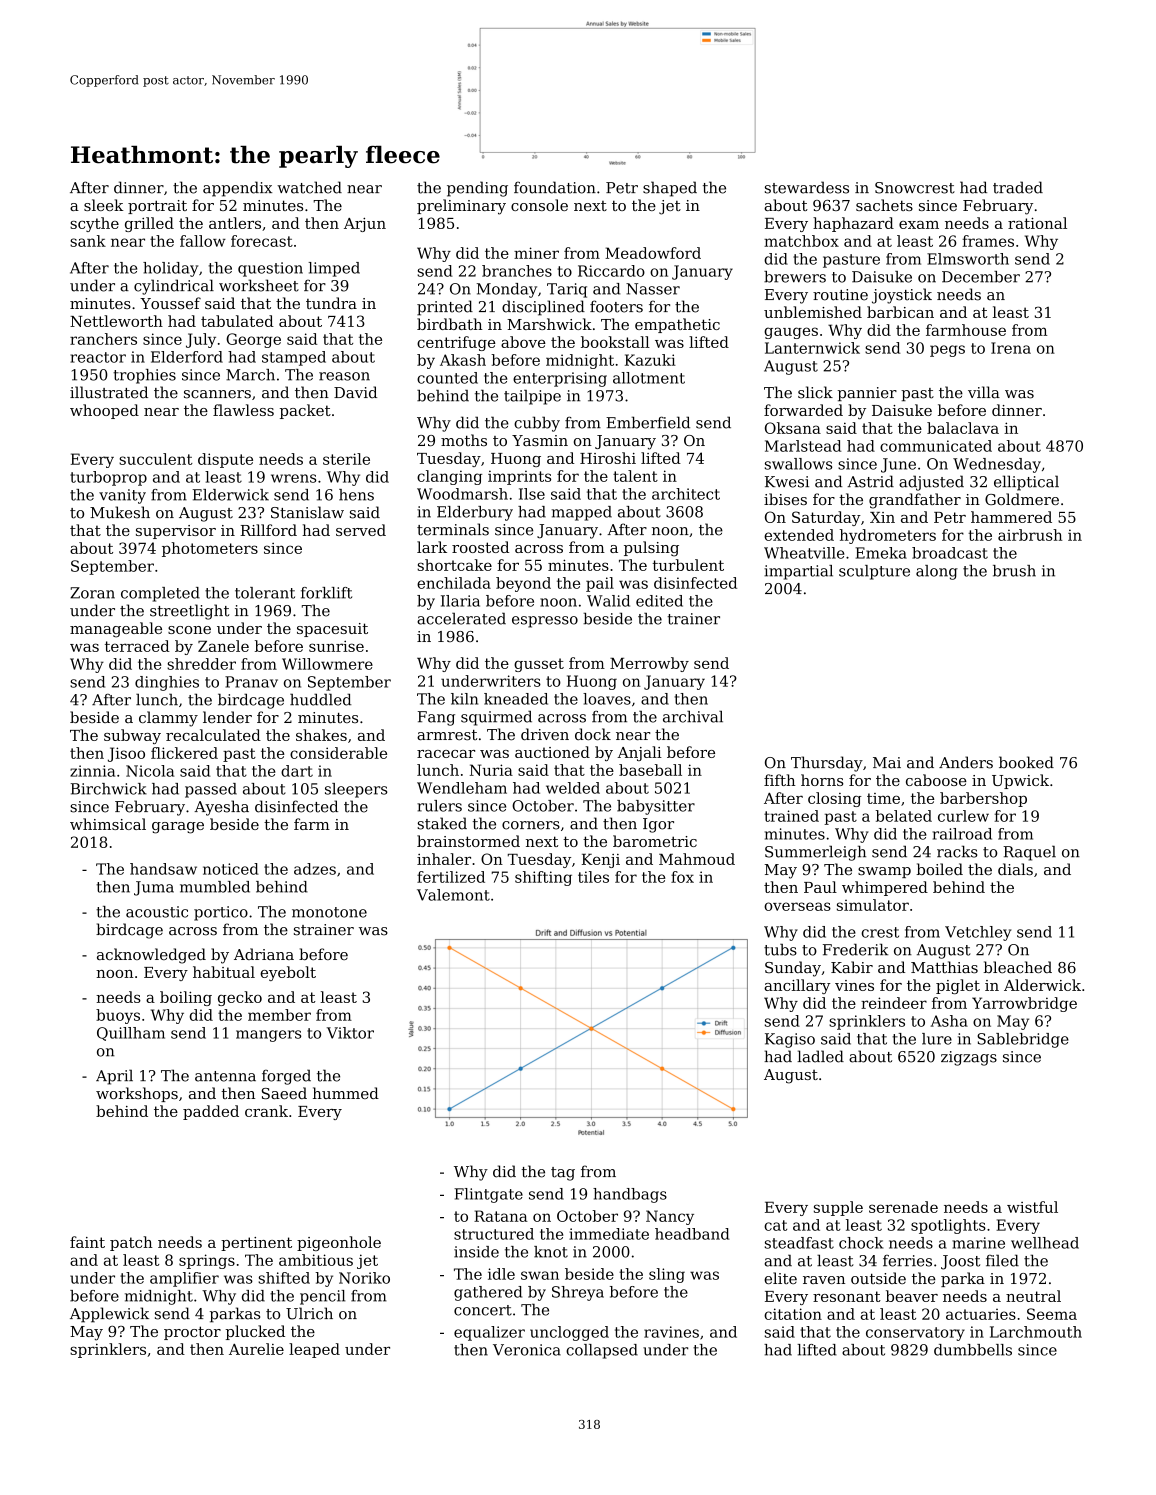 This document has width=1156, height=1495. What do you see at coordinates (442, 823) in the document?
I see `staked` at bounding box center [442, 823].
